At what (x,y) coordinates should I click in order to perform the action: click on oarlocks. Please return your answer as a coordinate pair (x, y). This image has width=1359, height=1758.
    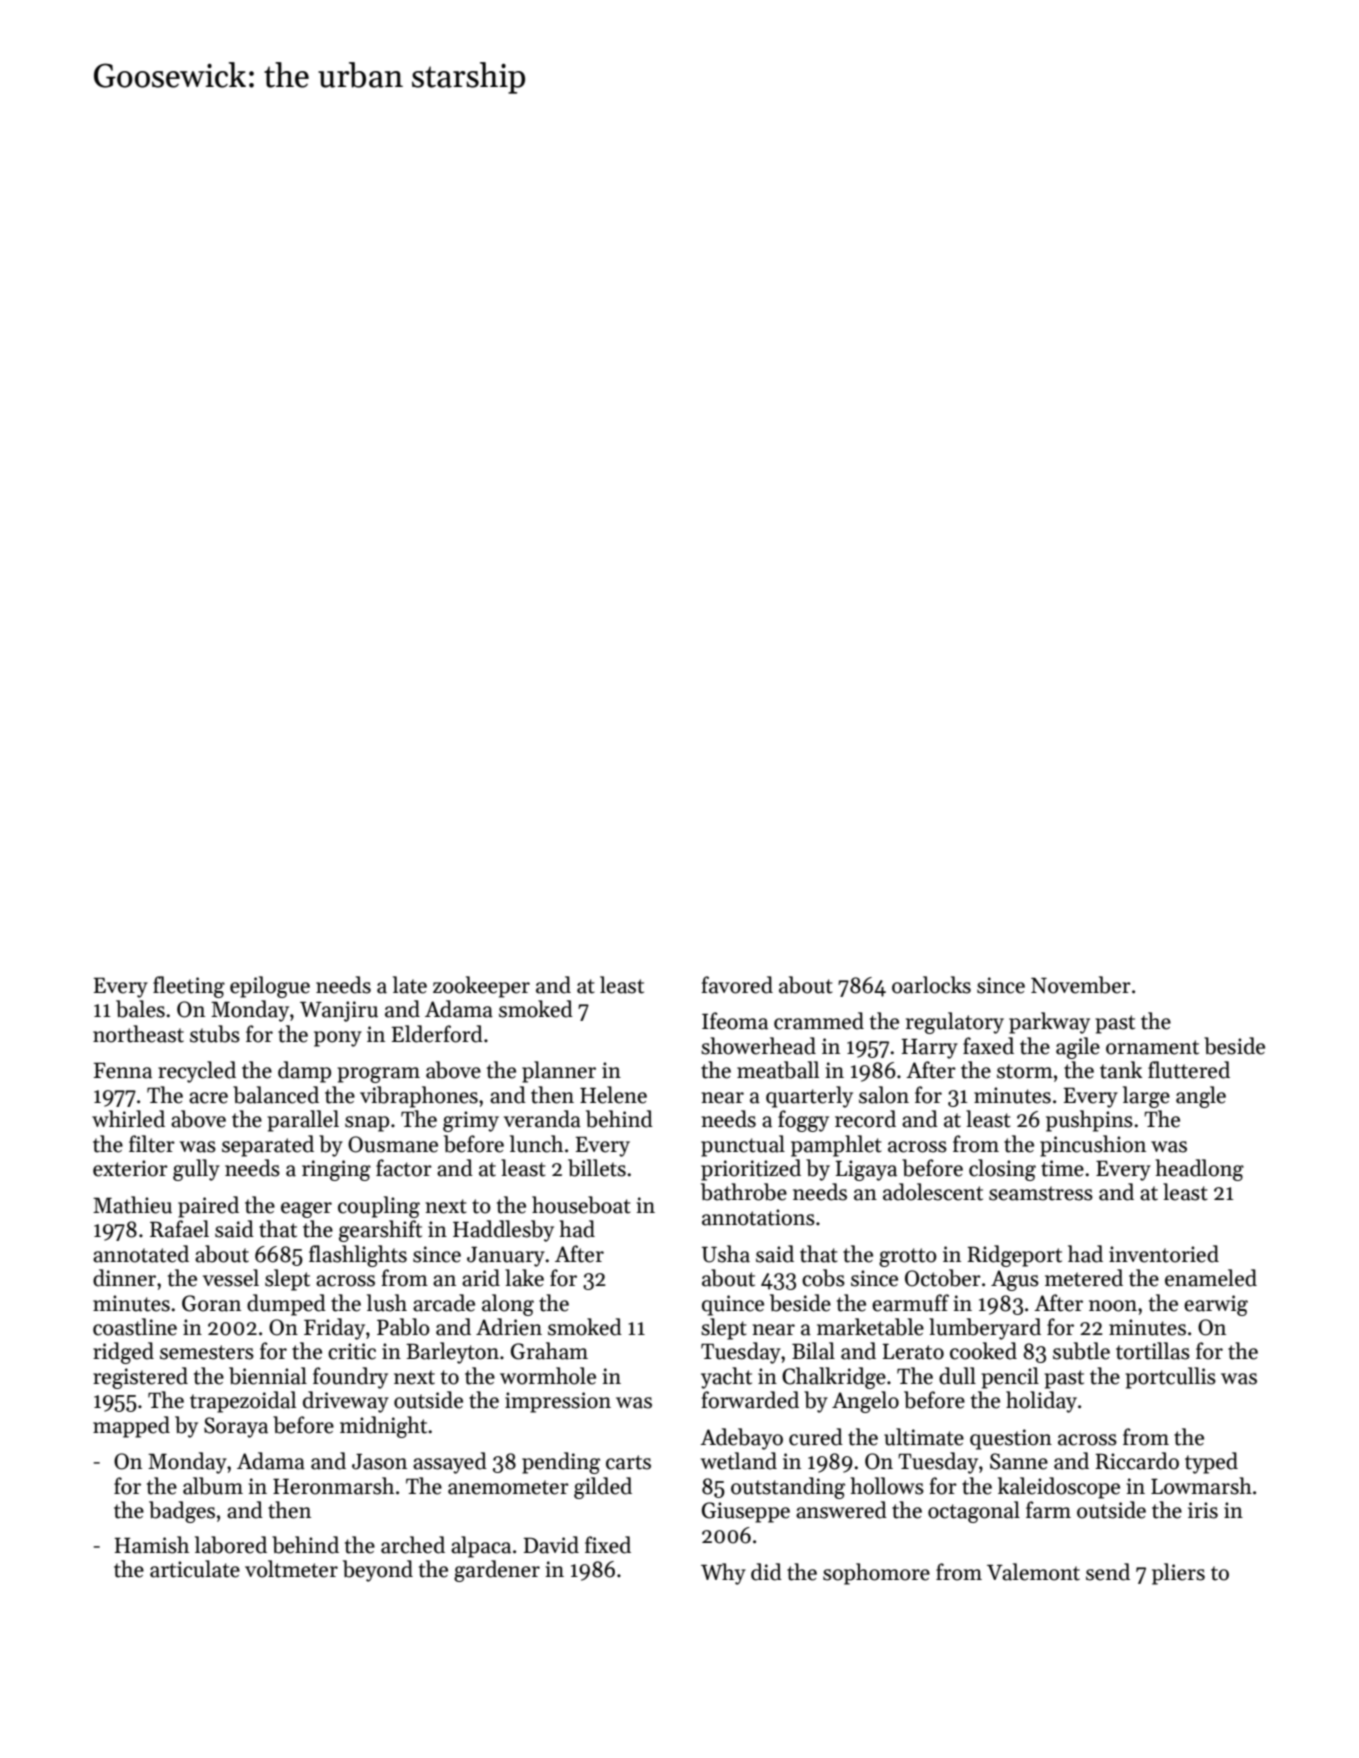
    Looking at the image, I should click on (931, 985).
